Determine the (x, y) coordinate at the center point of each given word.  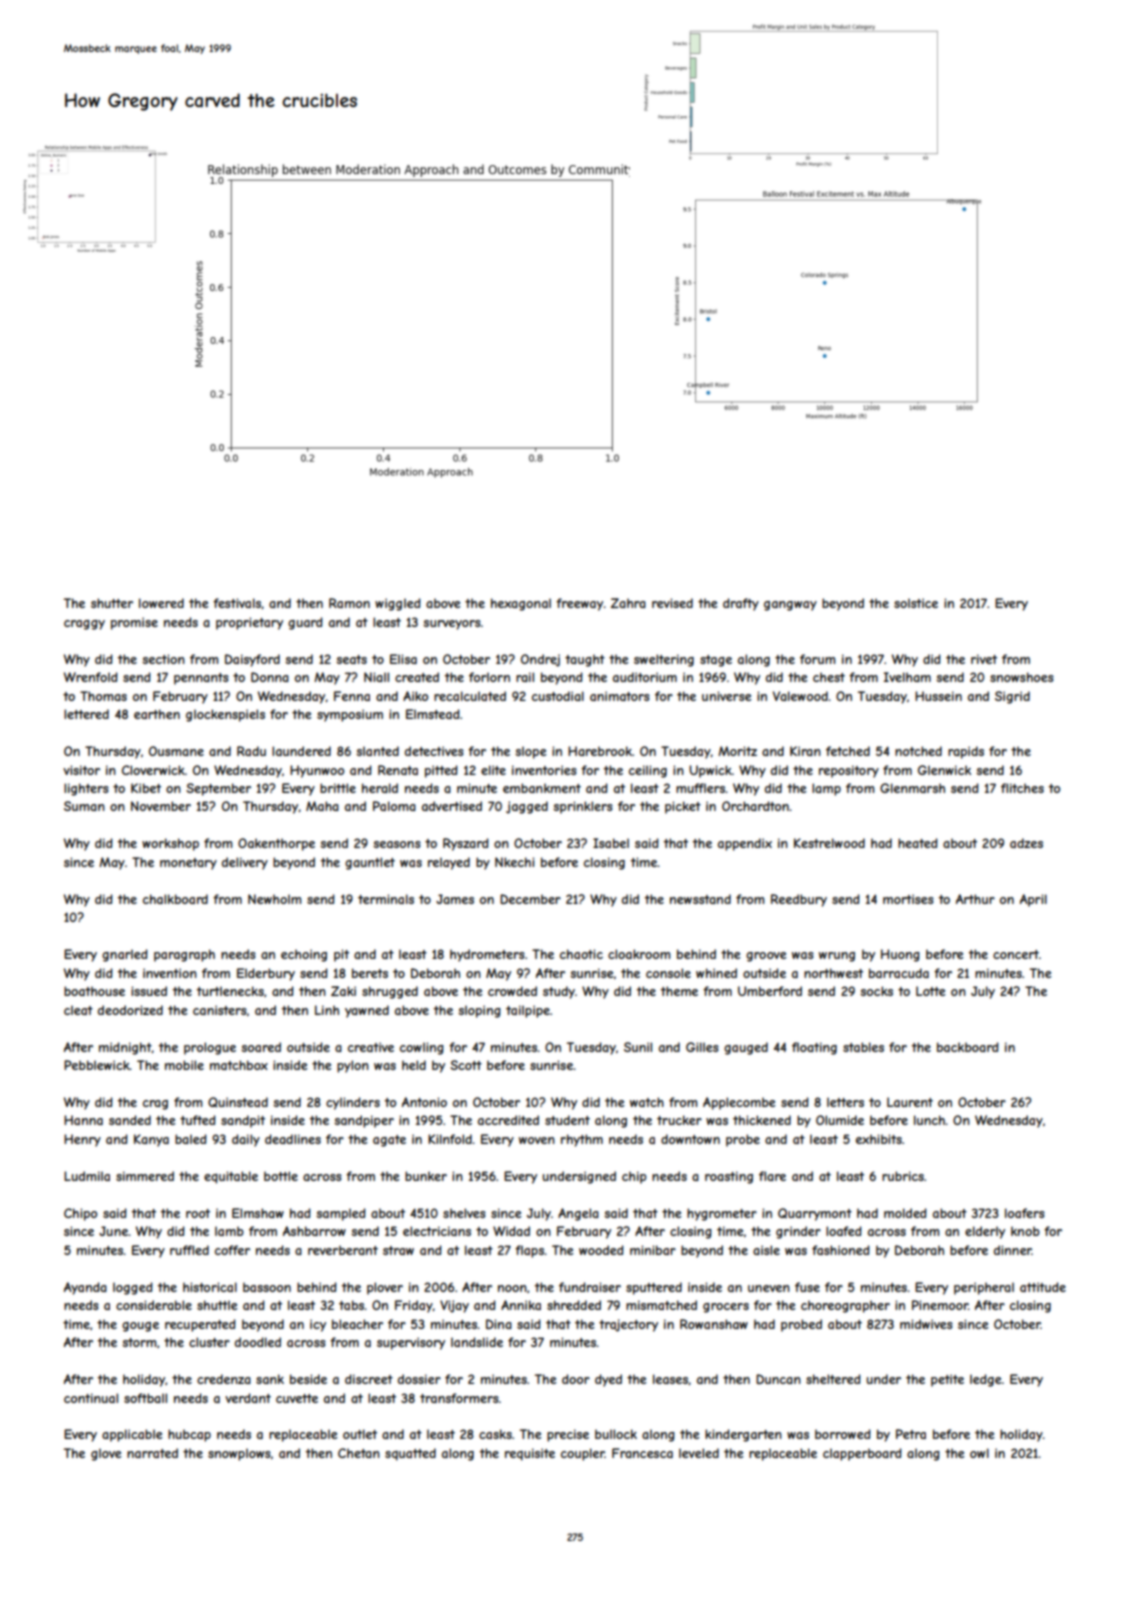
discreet (369, 1379)
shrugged (390, 992)
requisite (530, 1454)
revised (672, 603)
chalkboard (175, 899)
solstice (916, 603)
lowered (161, 603)
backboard (968, 1047)
